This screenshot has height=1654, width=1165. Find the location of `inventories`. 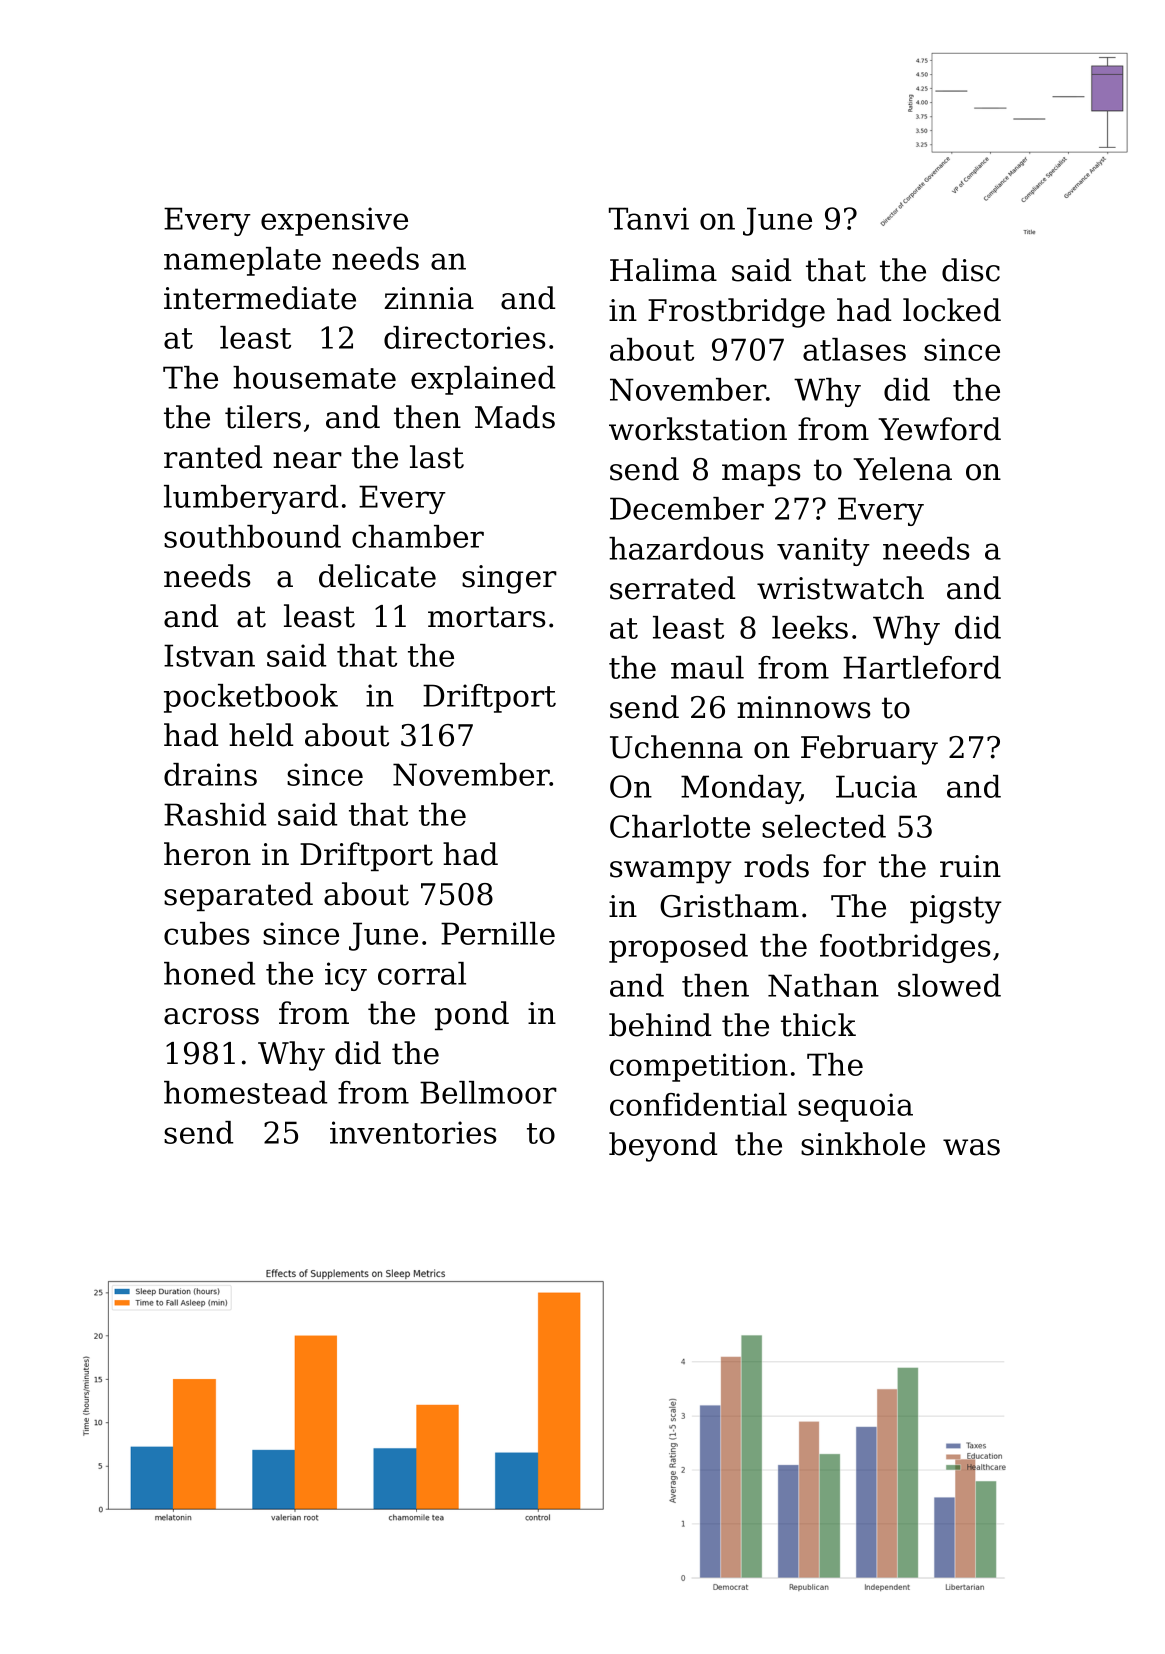

inventories is located at coordinates (413, 1132).
